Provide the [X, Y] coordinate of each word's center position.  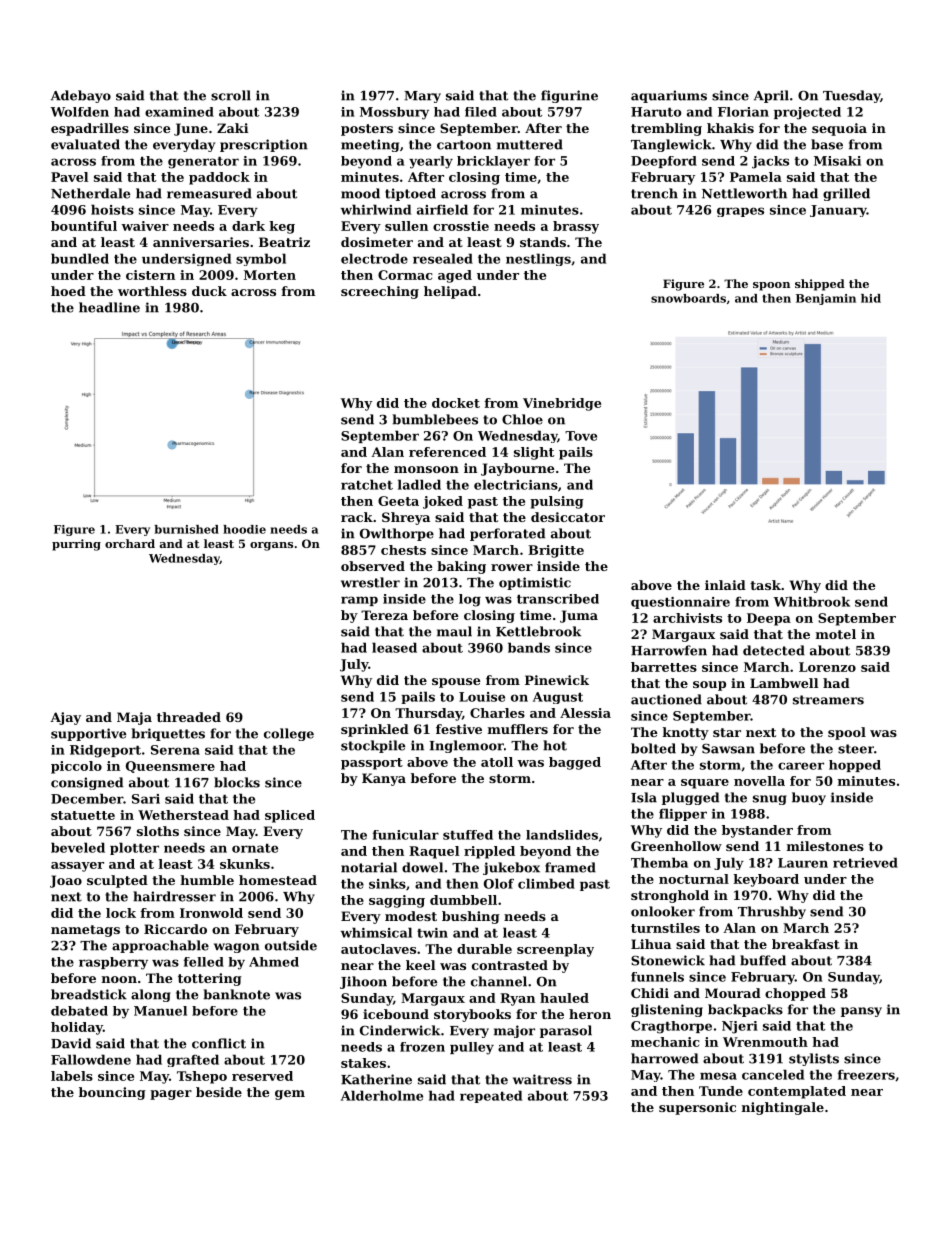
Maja [134, 718]
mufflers [518, 729]
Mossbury [394, 113]
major [514, 1031]
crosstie [461, 226]
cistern [150, 275]
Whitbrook [811, 601]
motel [836, 634]
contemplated [797, 1092]
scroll [231, 95]
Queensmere [170, 767]
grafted [193, 1060]
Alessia [585, 713]
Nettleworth [744, 193]
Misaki [837, 161]
